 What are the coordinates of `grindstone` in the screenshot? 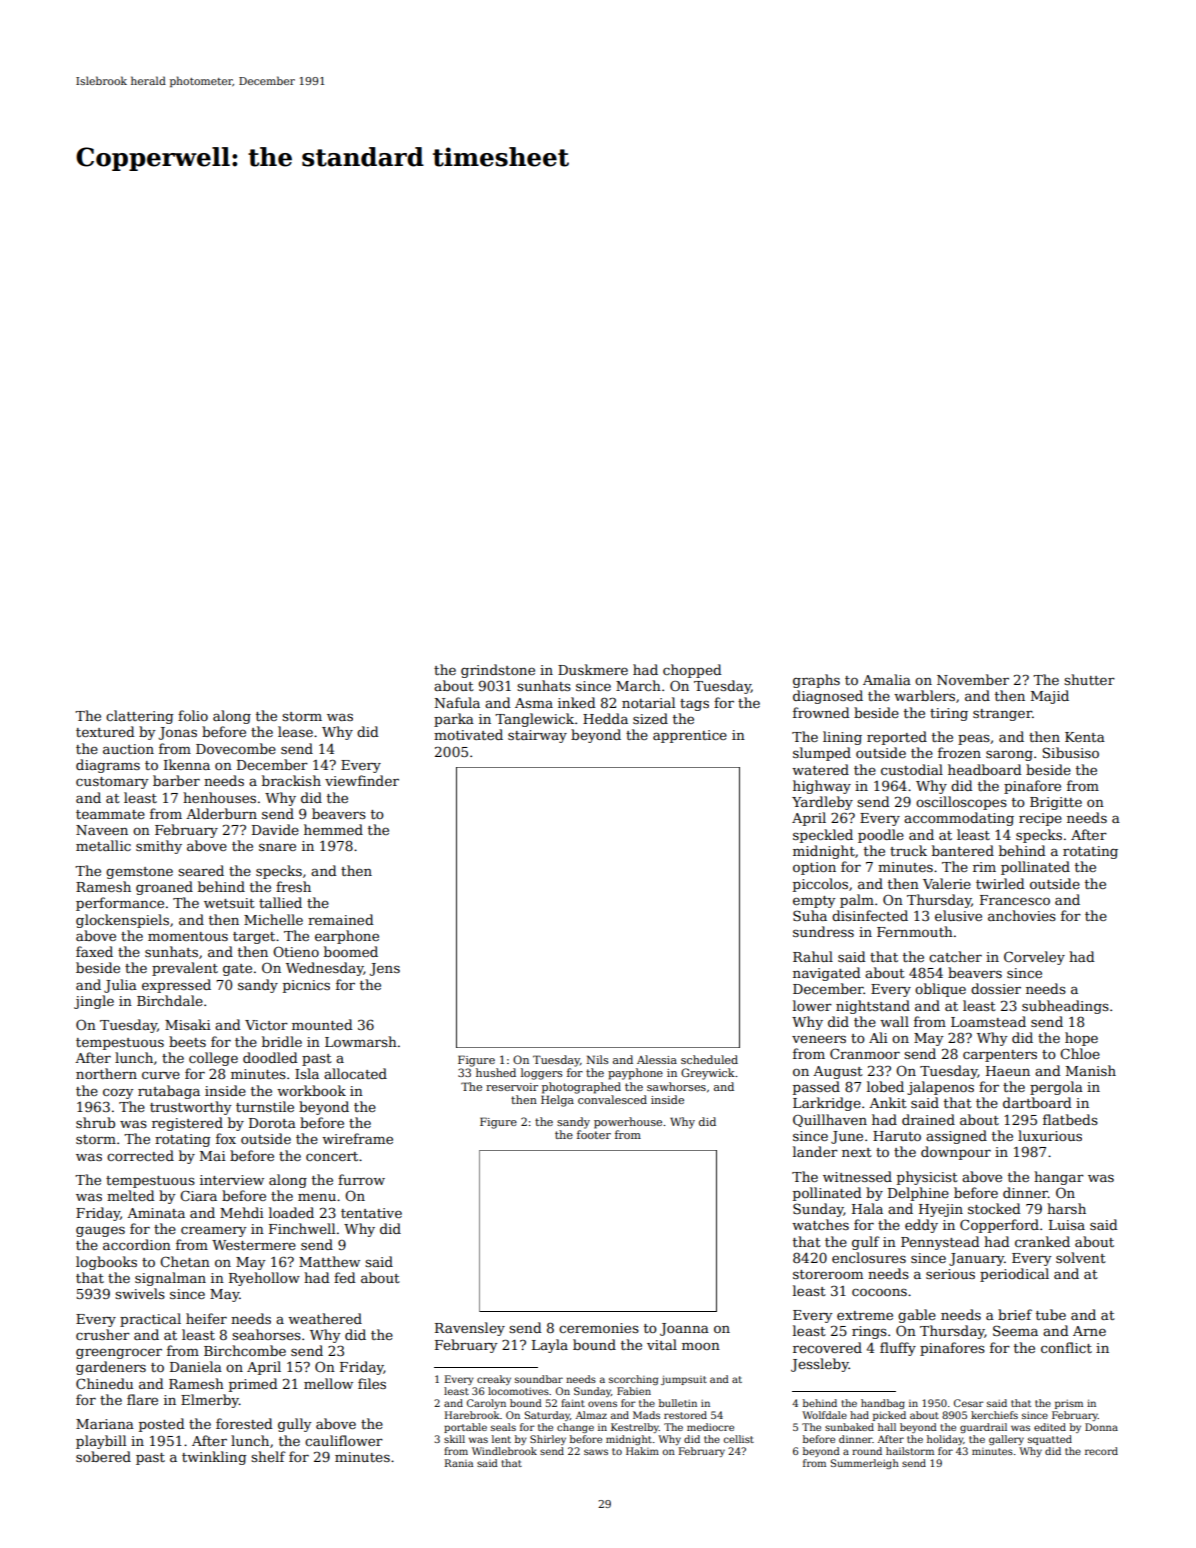 It's located at (498, 671).
